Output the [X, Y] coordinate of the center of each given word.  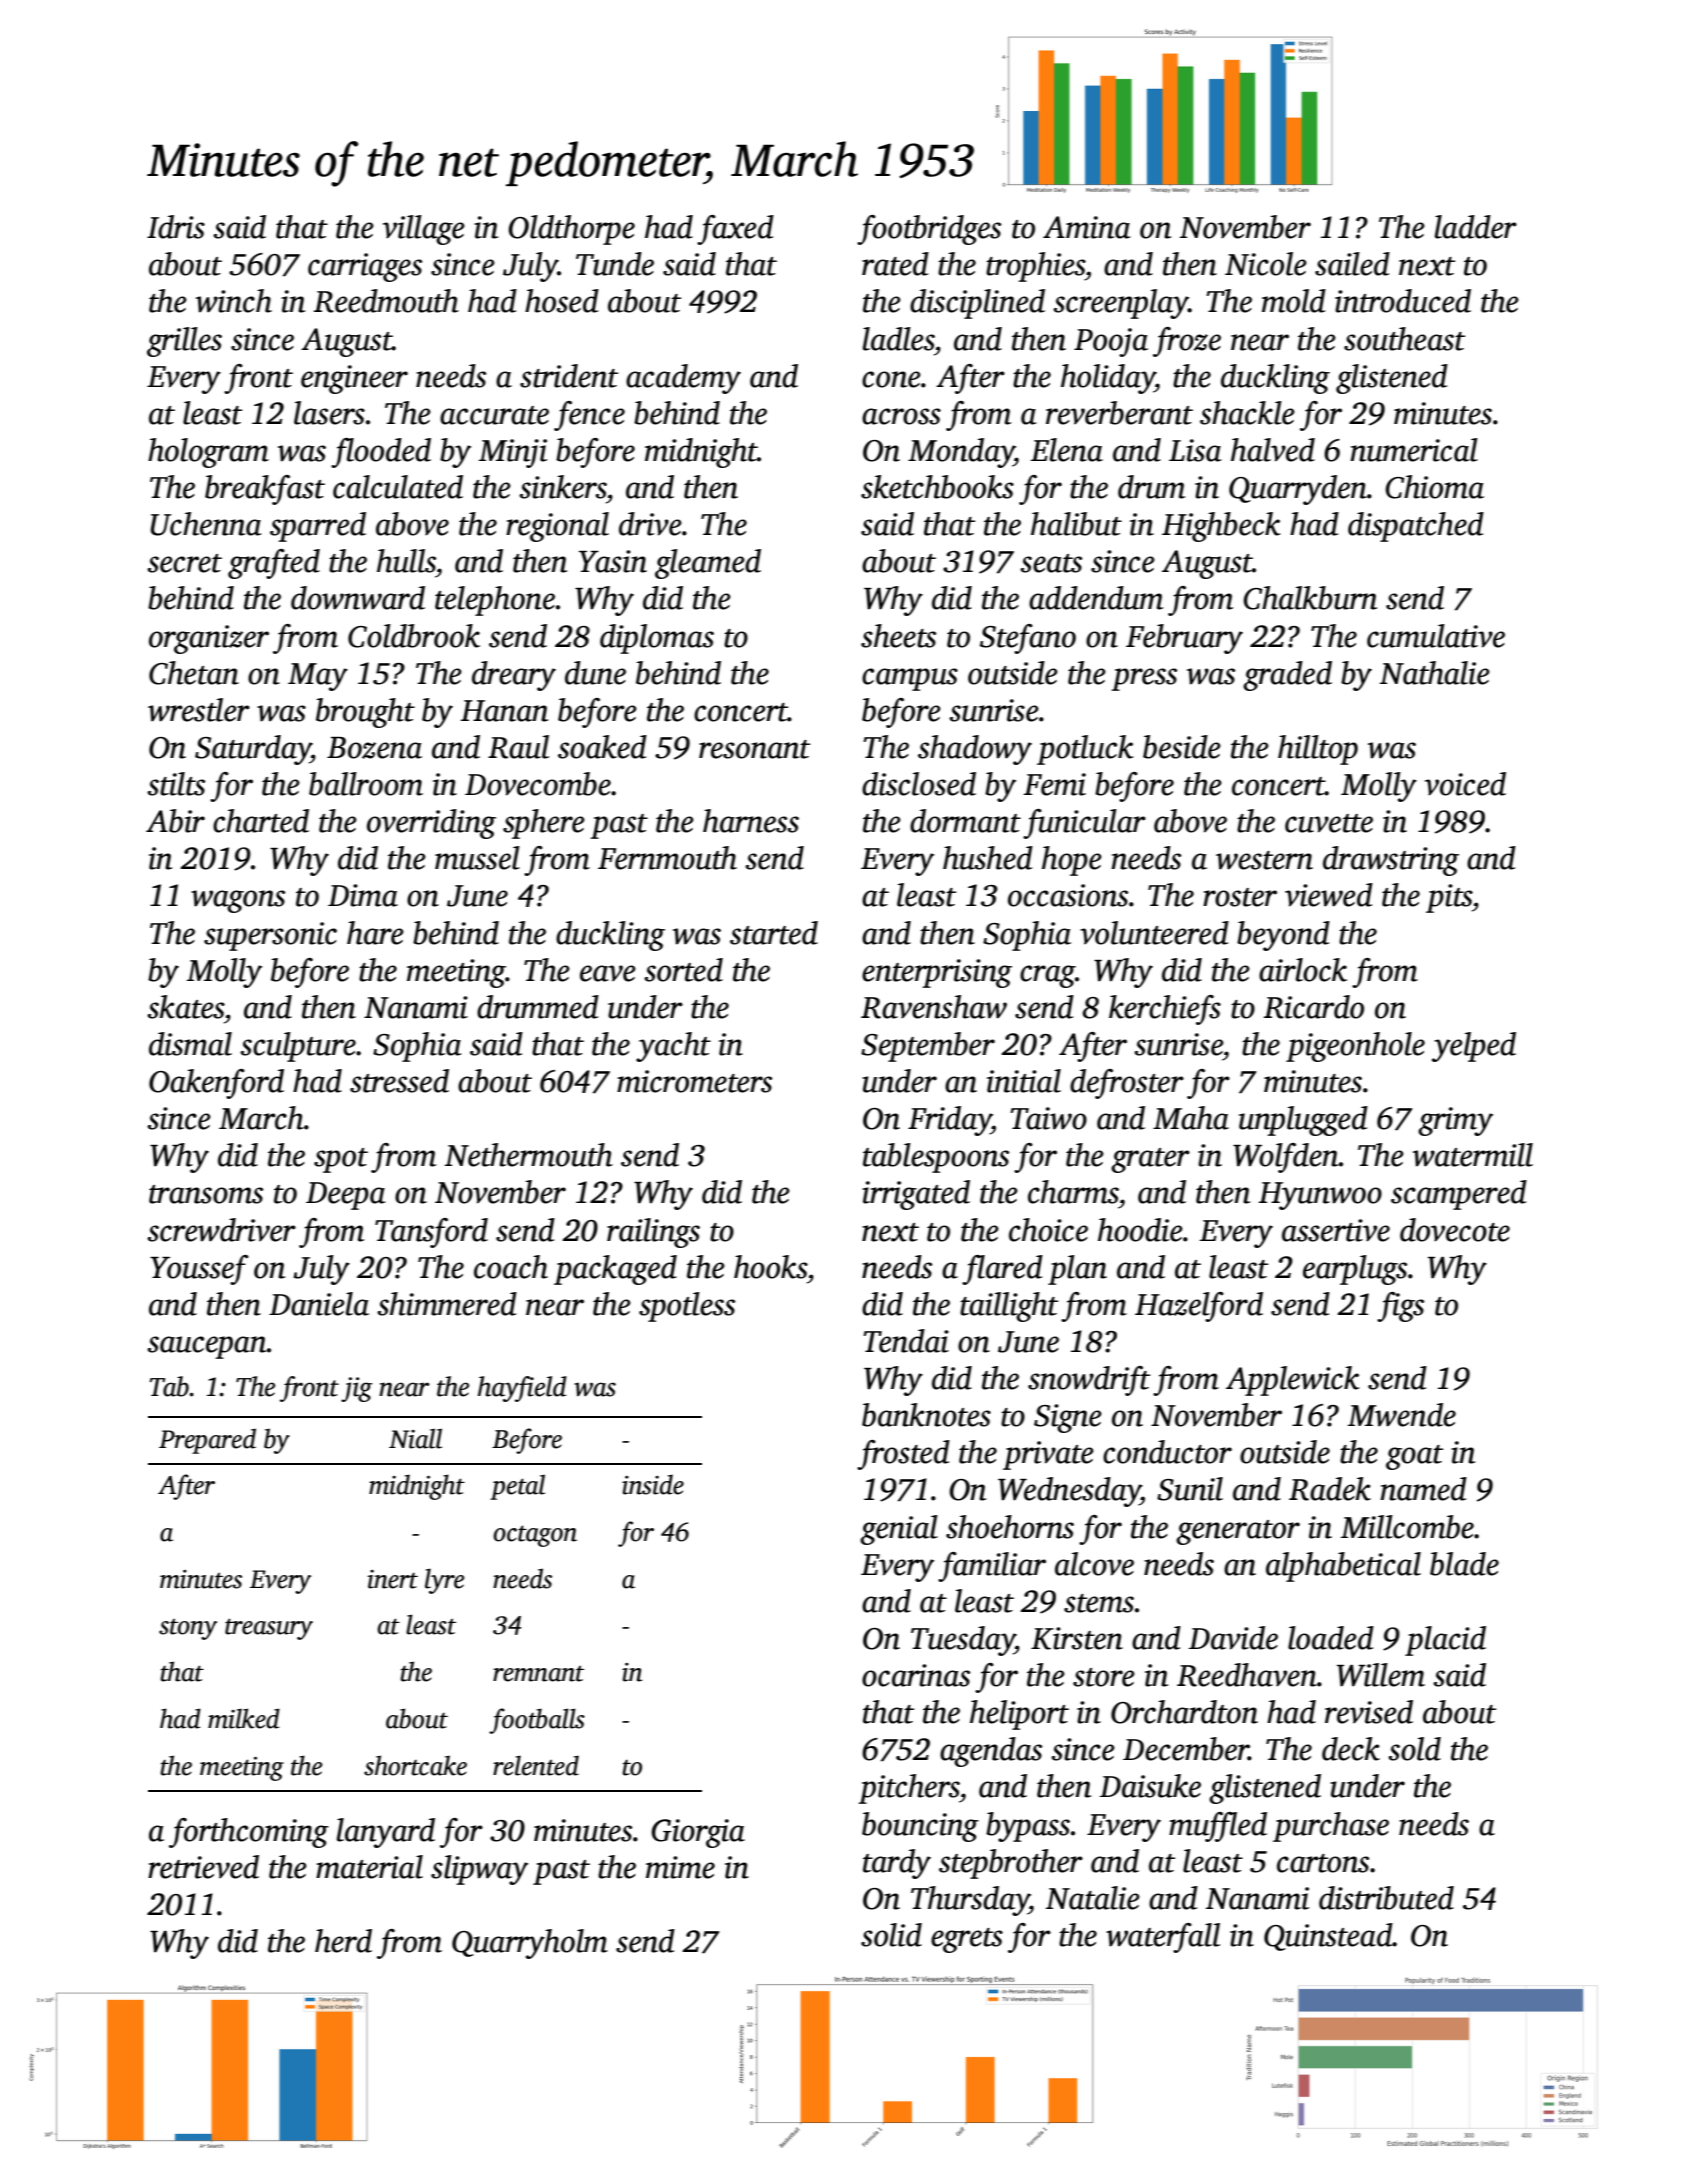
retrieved [203, 1867]
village [424, 230]
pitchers [909, 1789]
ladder [1476, 227]
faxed [735, 230]
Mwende [1402, 1415]
